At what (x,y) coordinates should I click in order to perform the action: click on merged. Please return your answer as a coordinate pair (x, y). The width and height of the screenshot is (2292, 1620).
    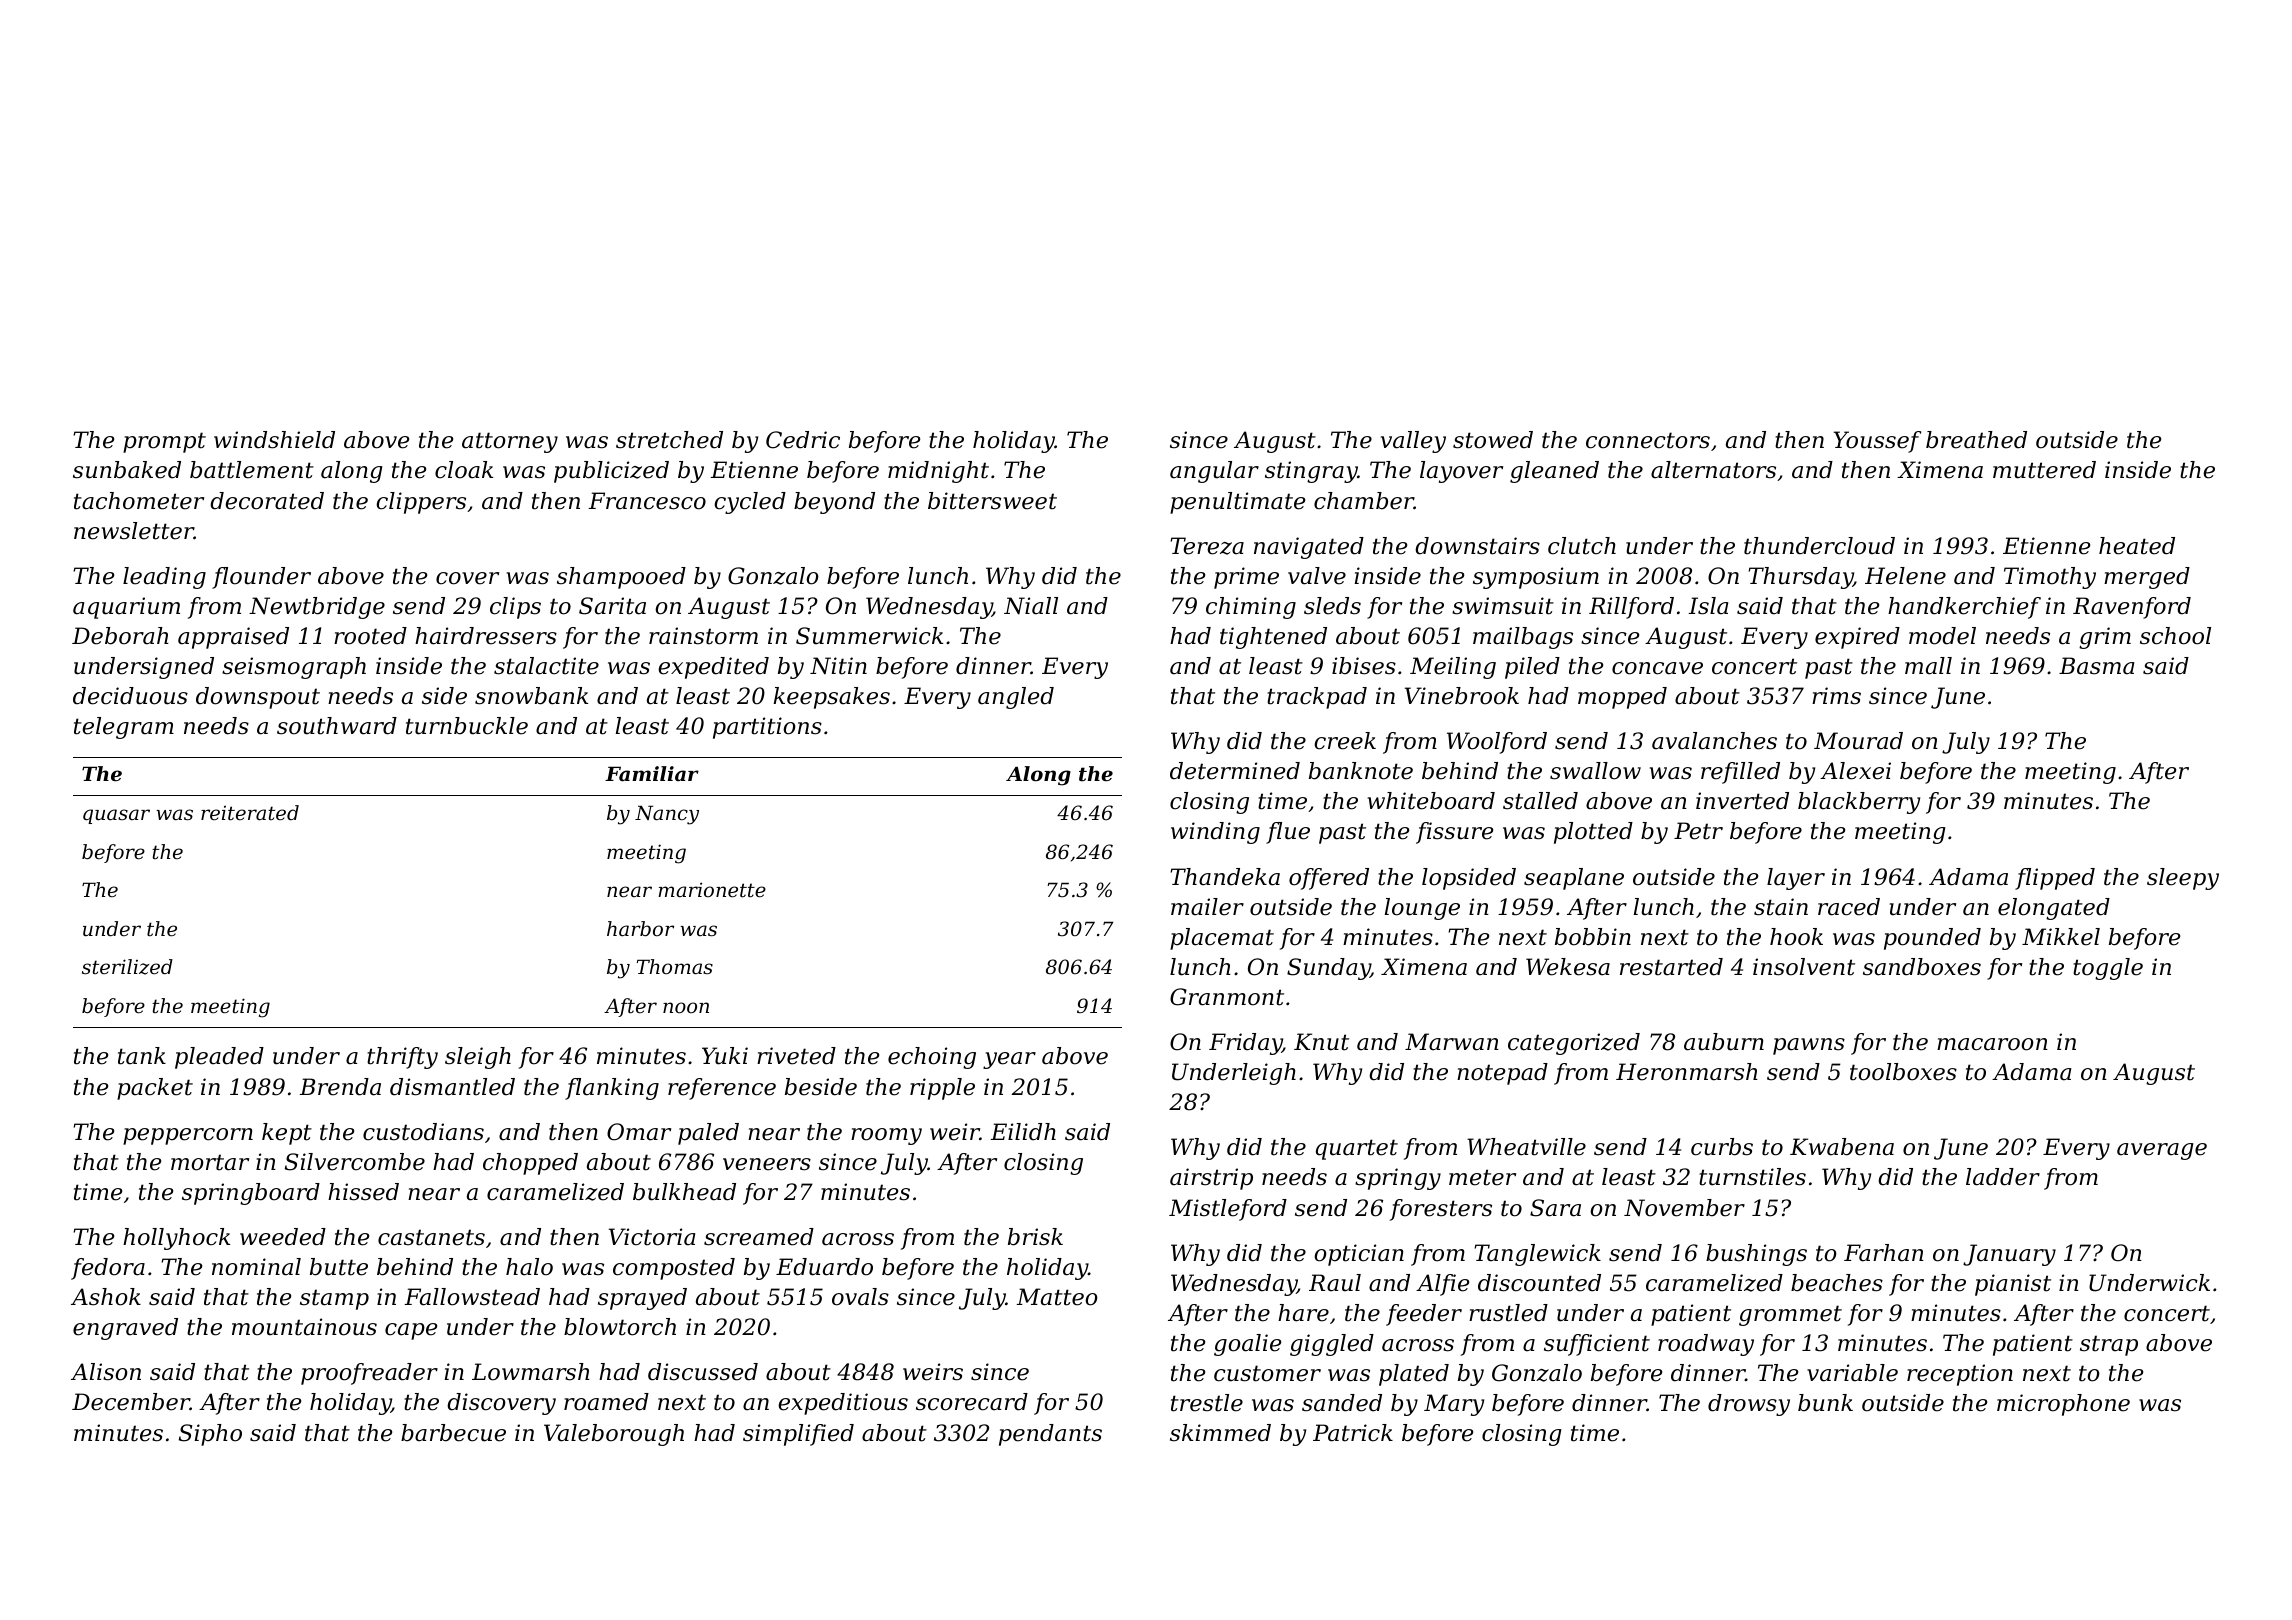
    Looking at the image, I should click on (2147, 578).
